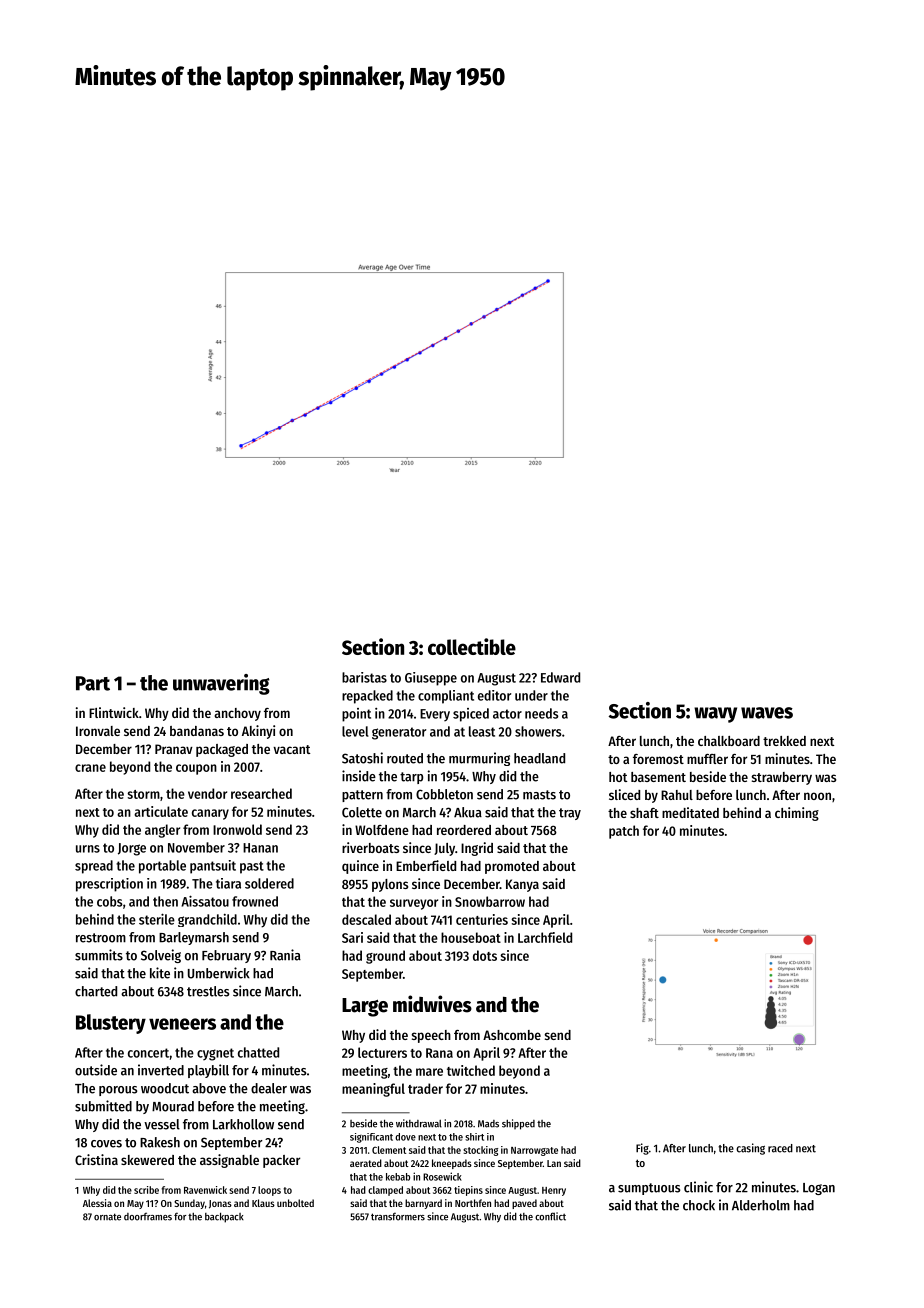  What do you see at coordinates (545, 937) in the screenshot?
I see `Larchfield` at bounding box center [545, 937].
